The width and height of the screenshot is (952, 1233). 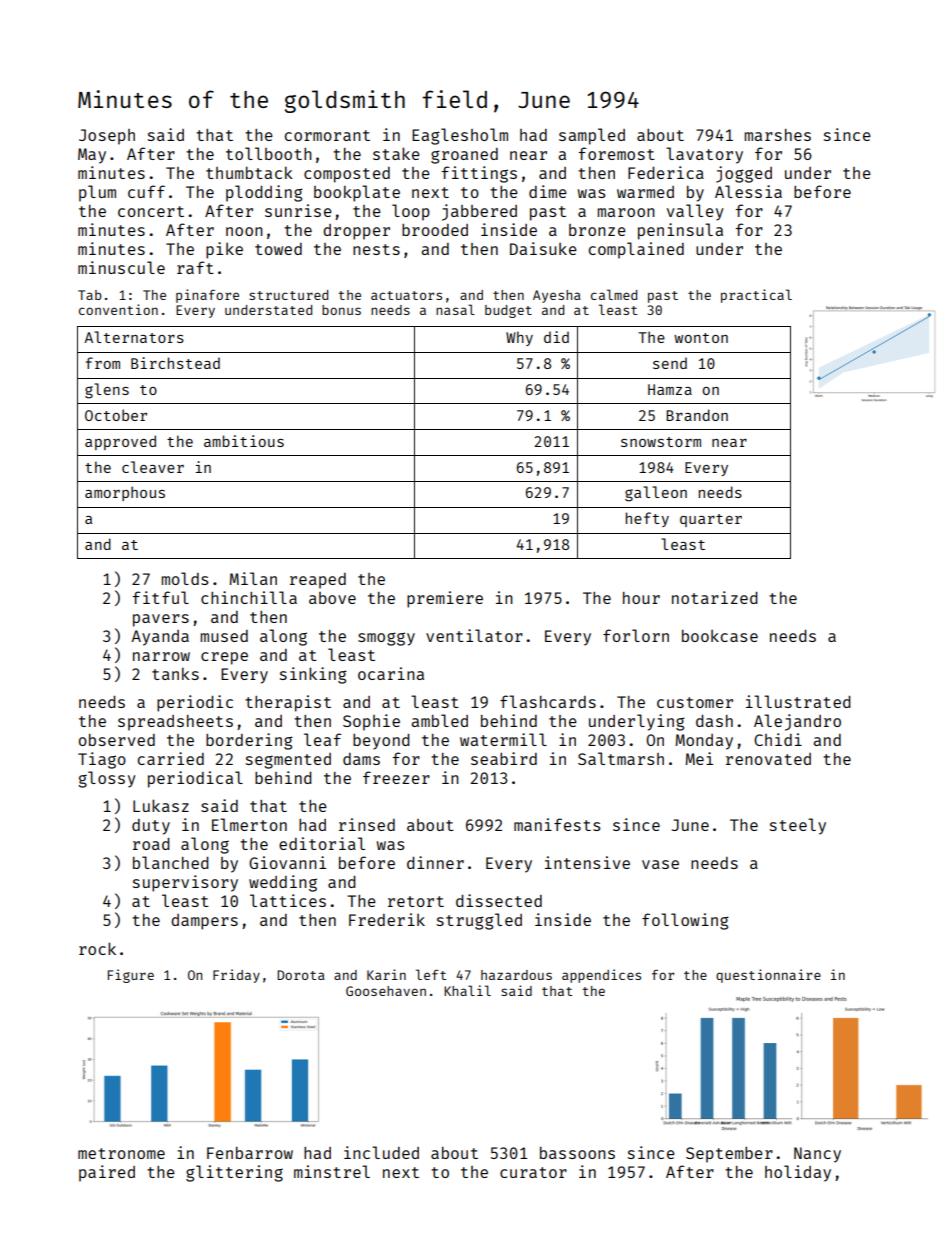 What do you see at coordinates (715, 597) in the screenshot?
I see `notarized` at bounding box center [715, 597].
